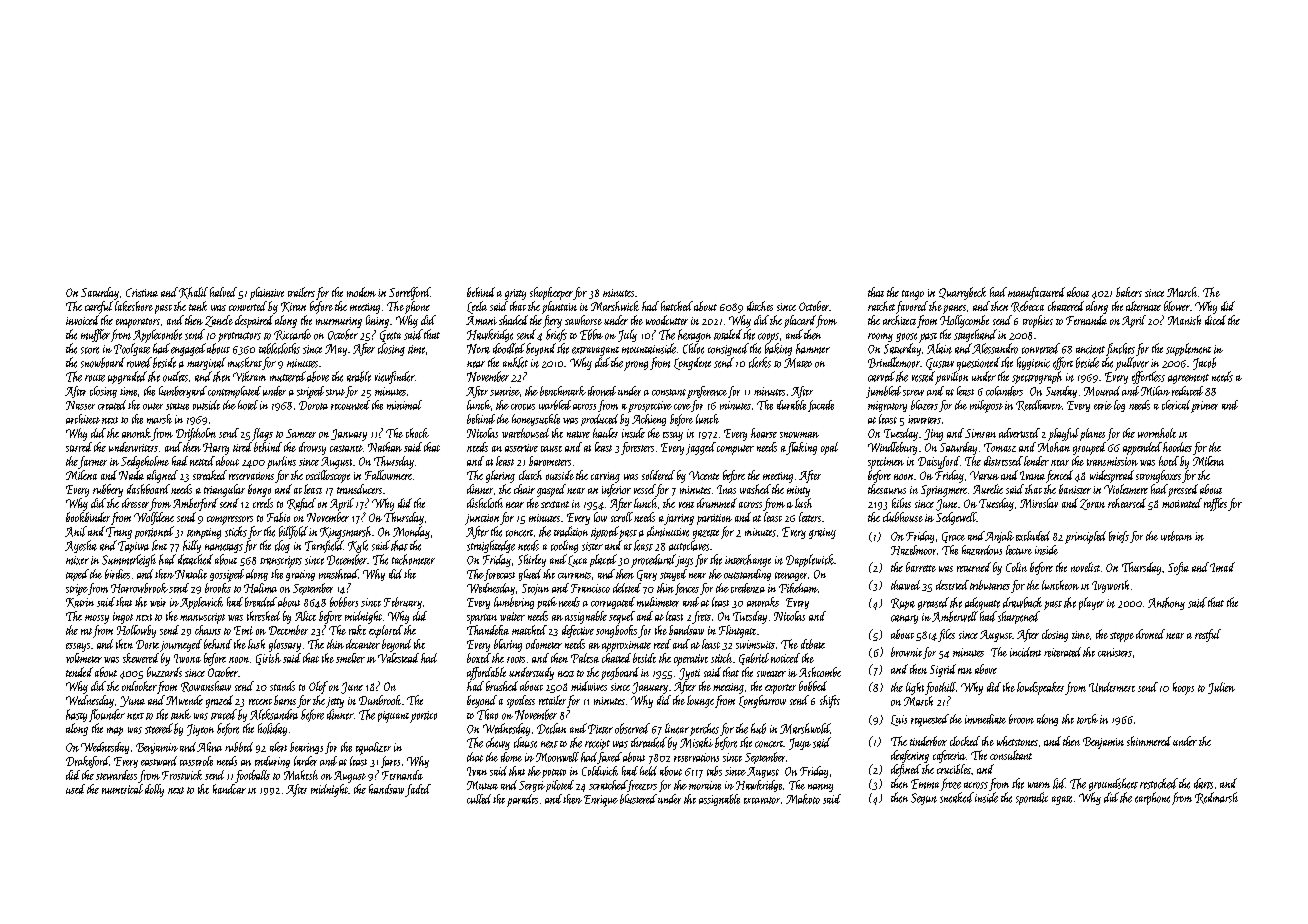 The height and width of the page is (924, 1308). Describe the element at coordinates (132, 701) in the page. I see `Yuna` at that location.
